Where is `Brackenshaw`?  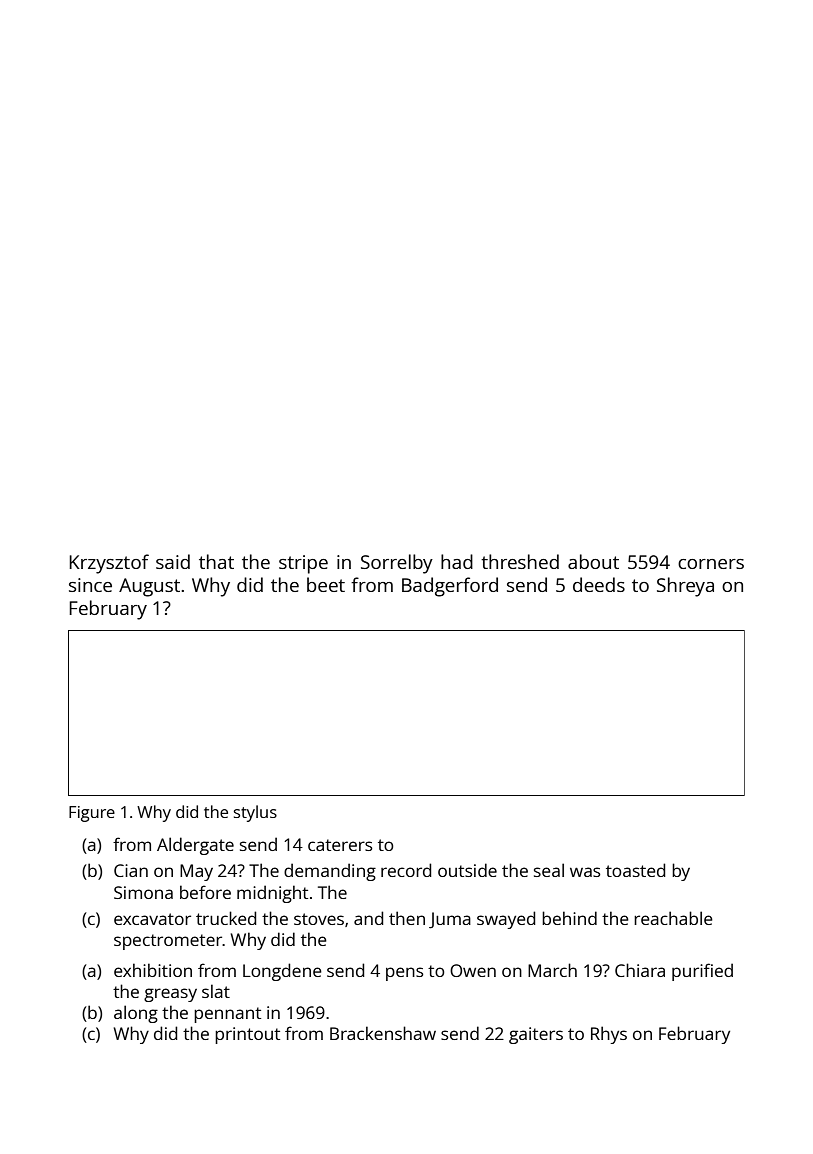 Brackenshaw is located at coordinates (383, 1033).
